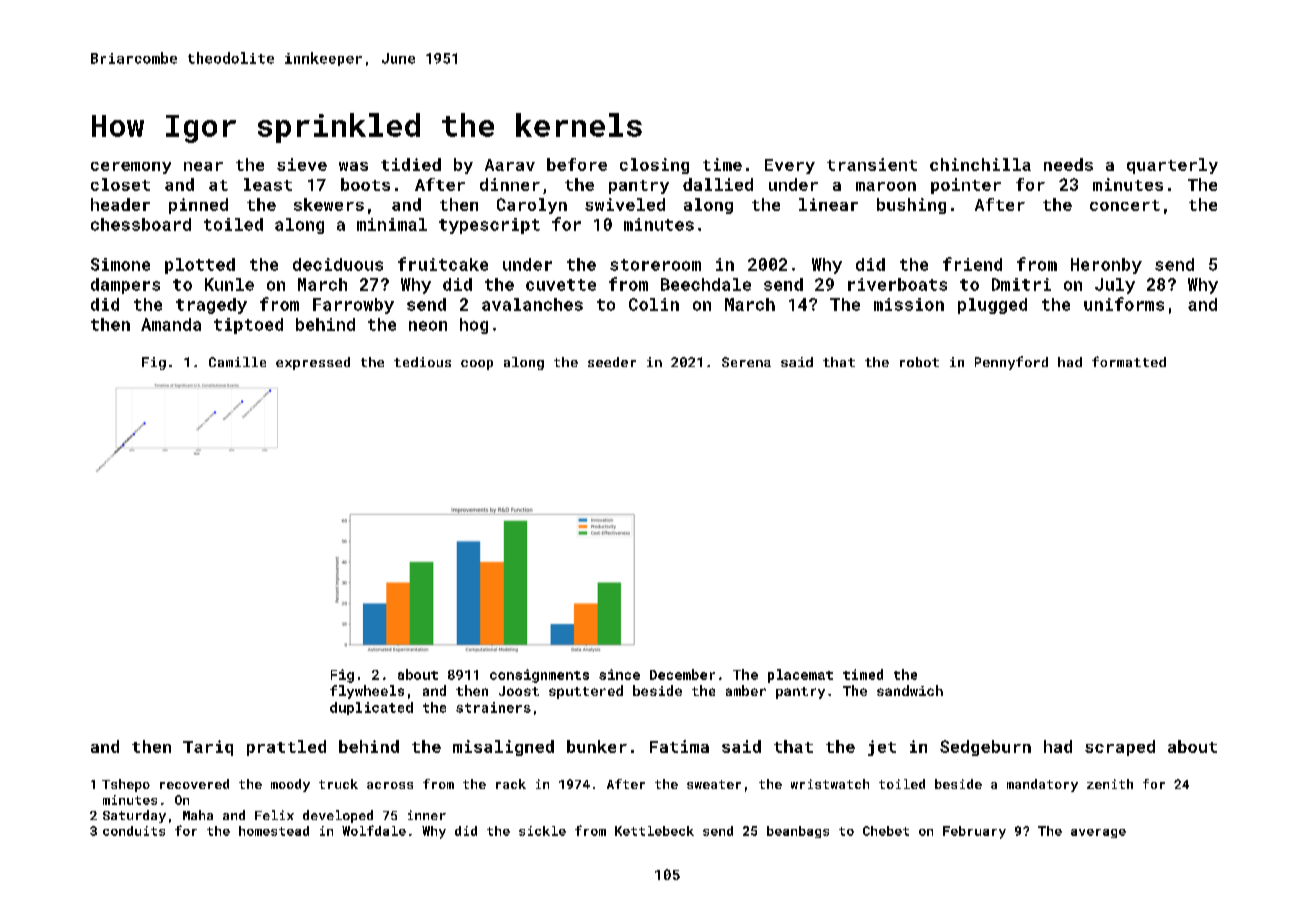 The width and height of the document is (1308, 924). Describe the element at coordinates (1124, 304) in the document. I see `uniforms` at that location.
